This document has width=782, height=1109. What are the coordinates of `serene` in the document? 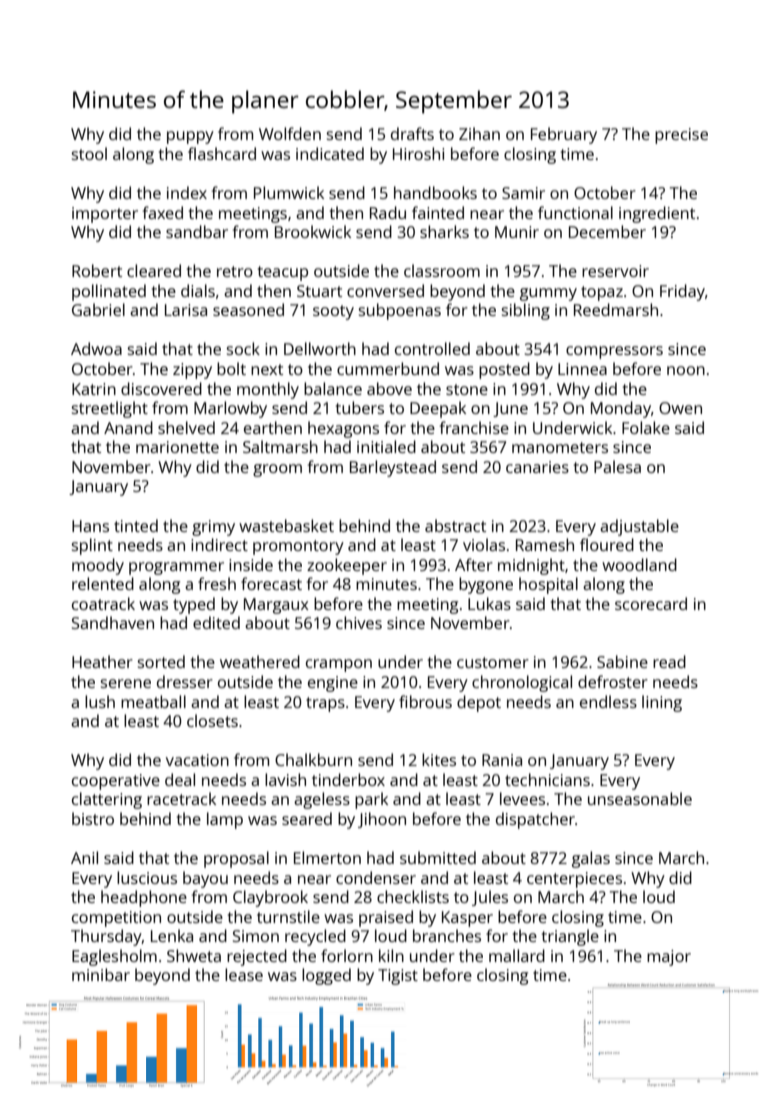 It's located at (126, 683).
